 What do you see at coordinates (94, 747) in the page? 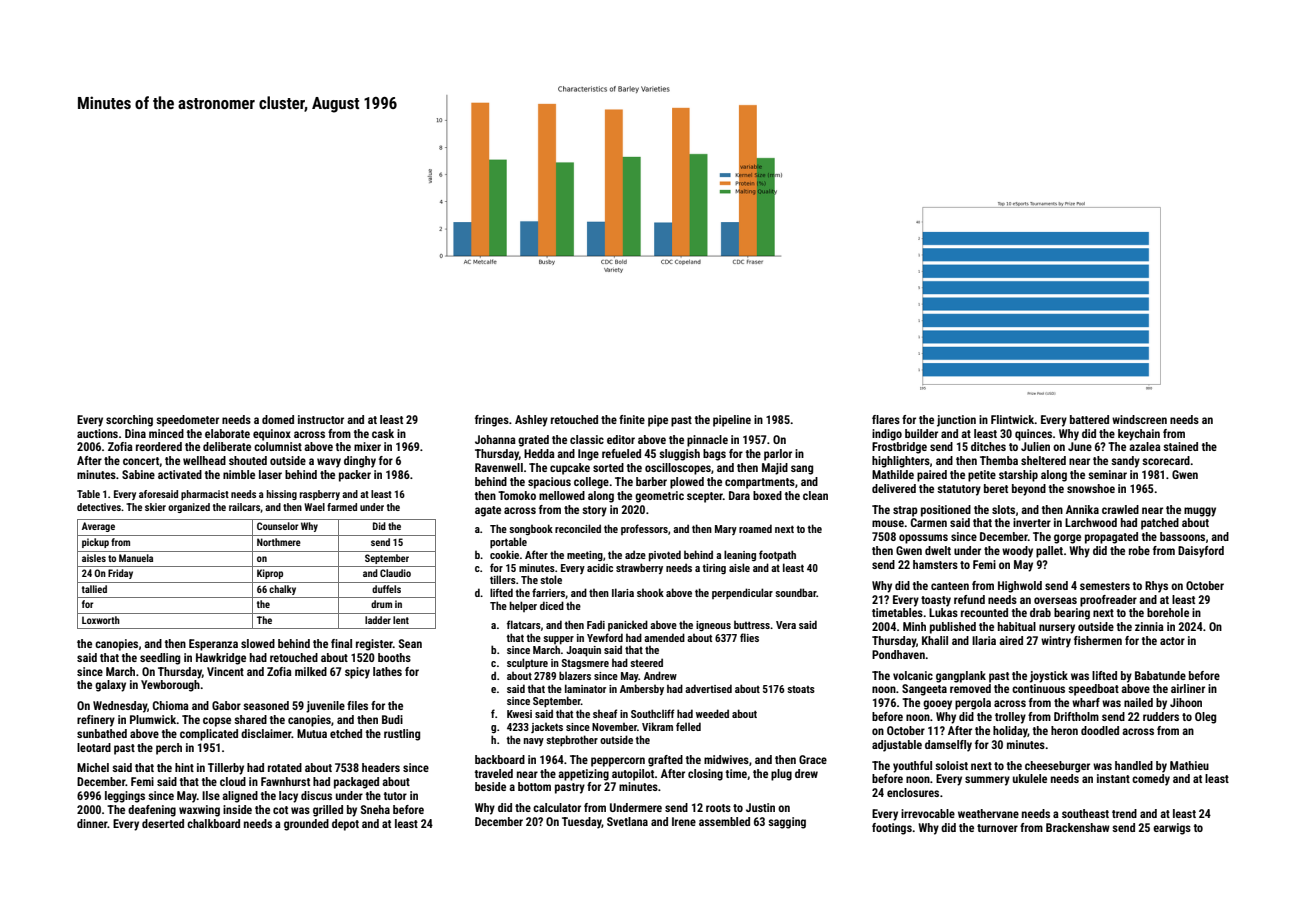
I see `leotard` at bounding box center [94, 747].
